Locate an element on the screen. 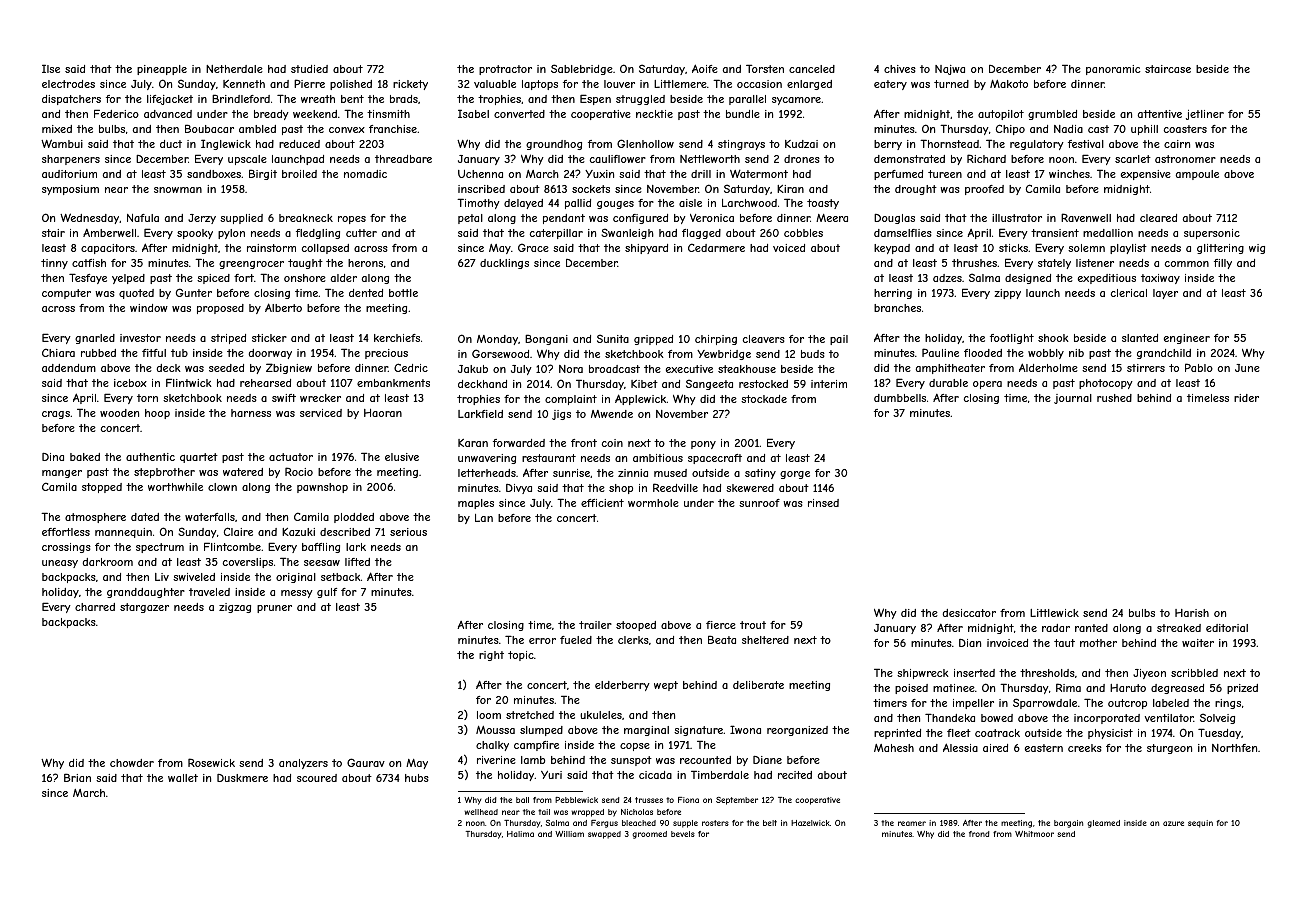 This screenshot has height=924, width=1308. sockets is located at coordinates (591, 189).
